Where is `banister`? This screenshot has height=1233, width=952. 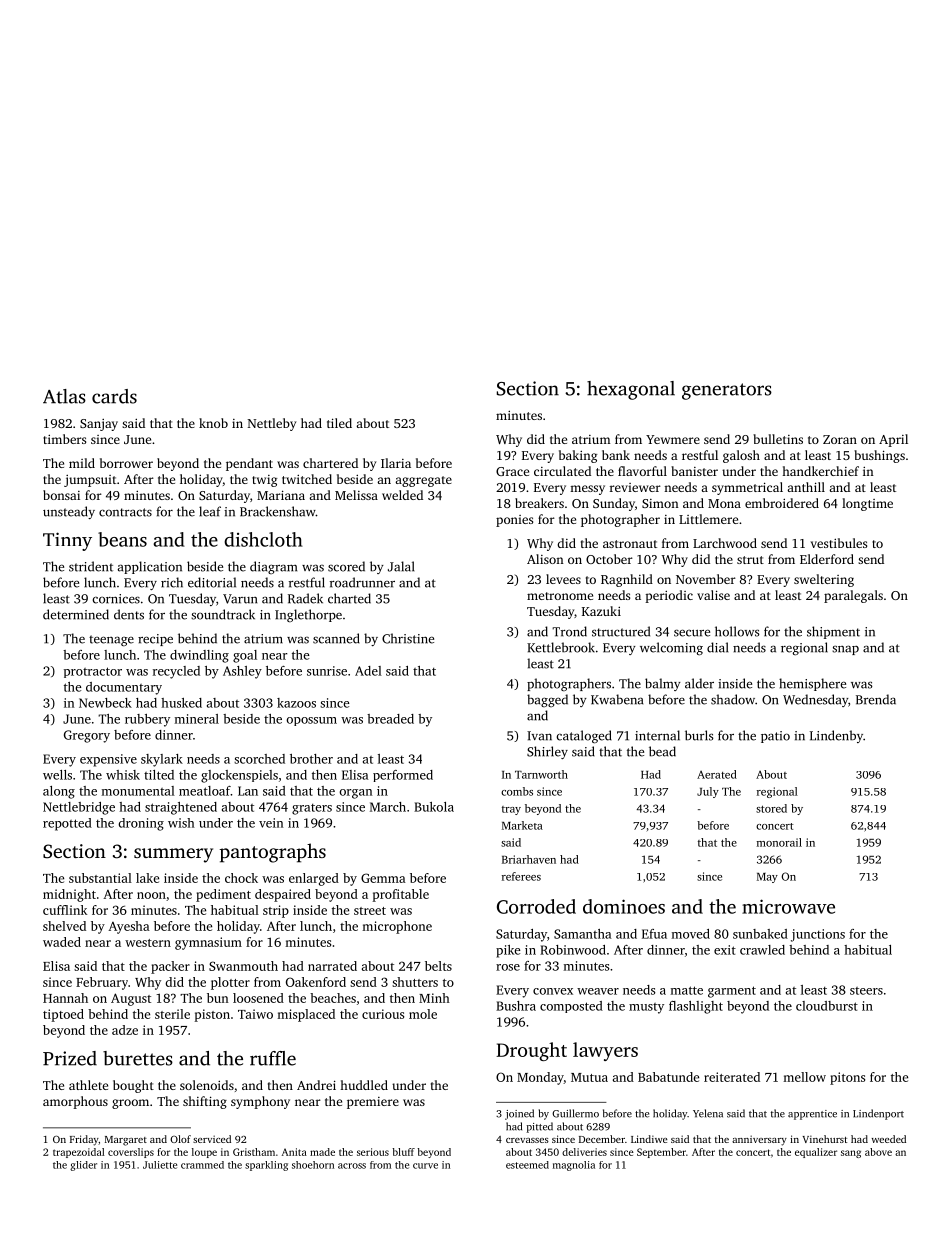
banister is located at coordinates (694, 471).
